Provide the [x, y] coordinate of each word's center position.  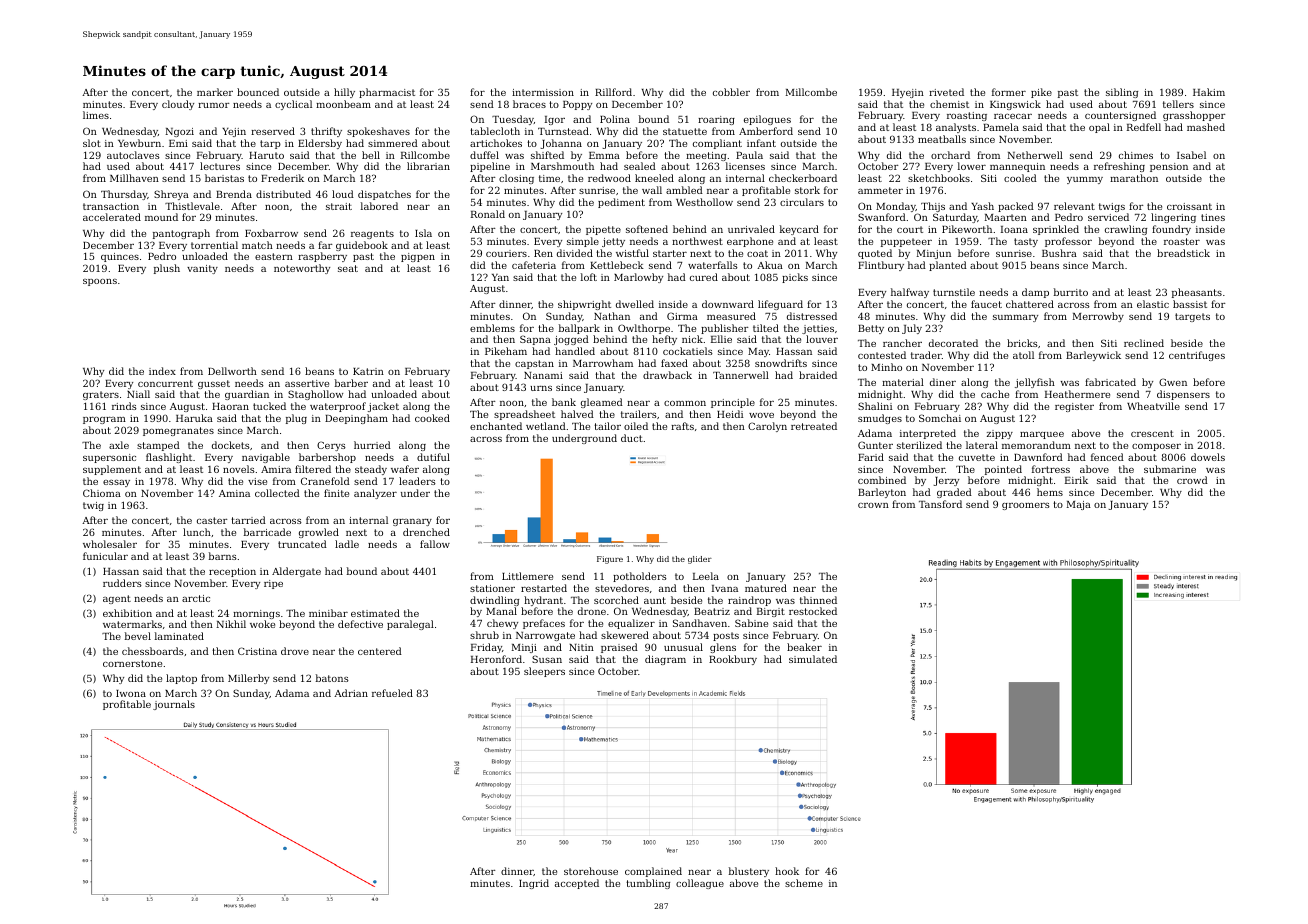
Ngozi [179, 132]
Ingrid [534, 884]
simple [583, 242]
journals [174, 705]
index [162, 371]
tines [1213, 217]
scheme [804, 883]
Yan [500, 277]
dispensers [1183, 395]
